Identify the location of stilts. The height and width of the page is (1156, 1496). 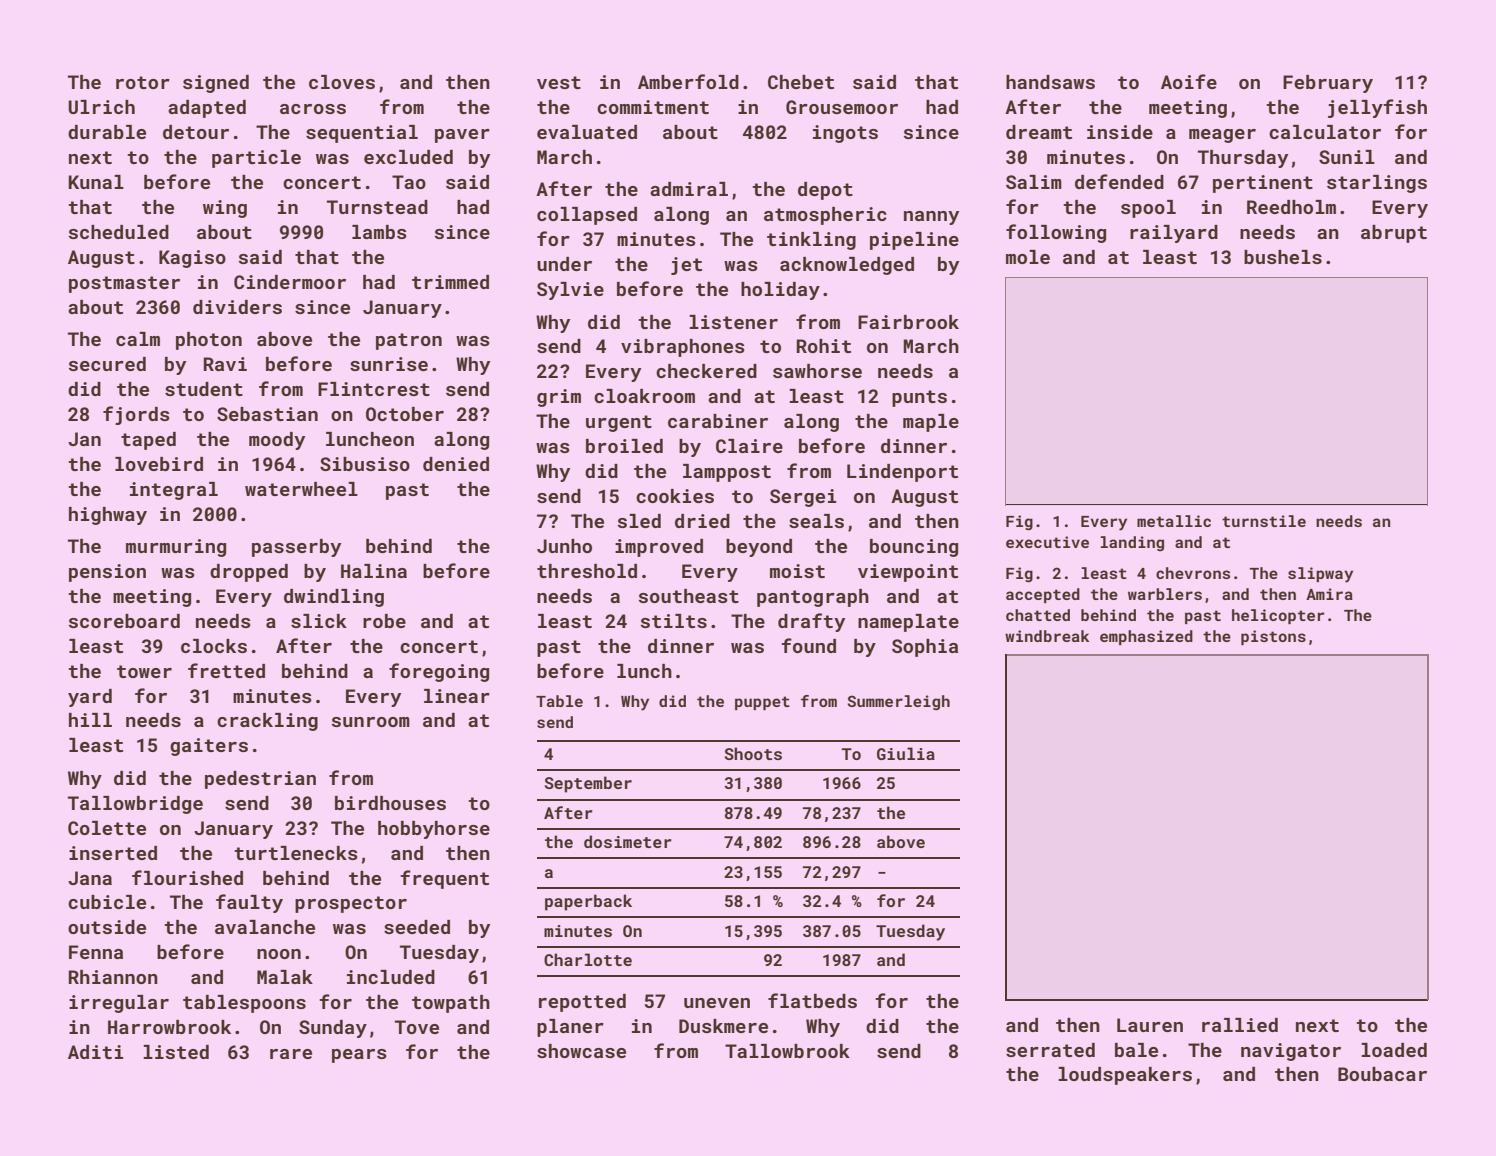
(674, 621).
